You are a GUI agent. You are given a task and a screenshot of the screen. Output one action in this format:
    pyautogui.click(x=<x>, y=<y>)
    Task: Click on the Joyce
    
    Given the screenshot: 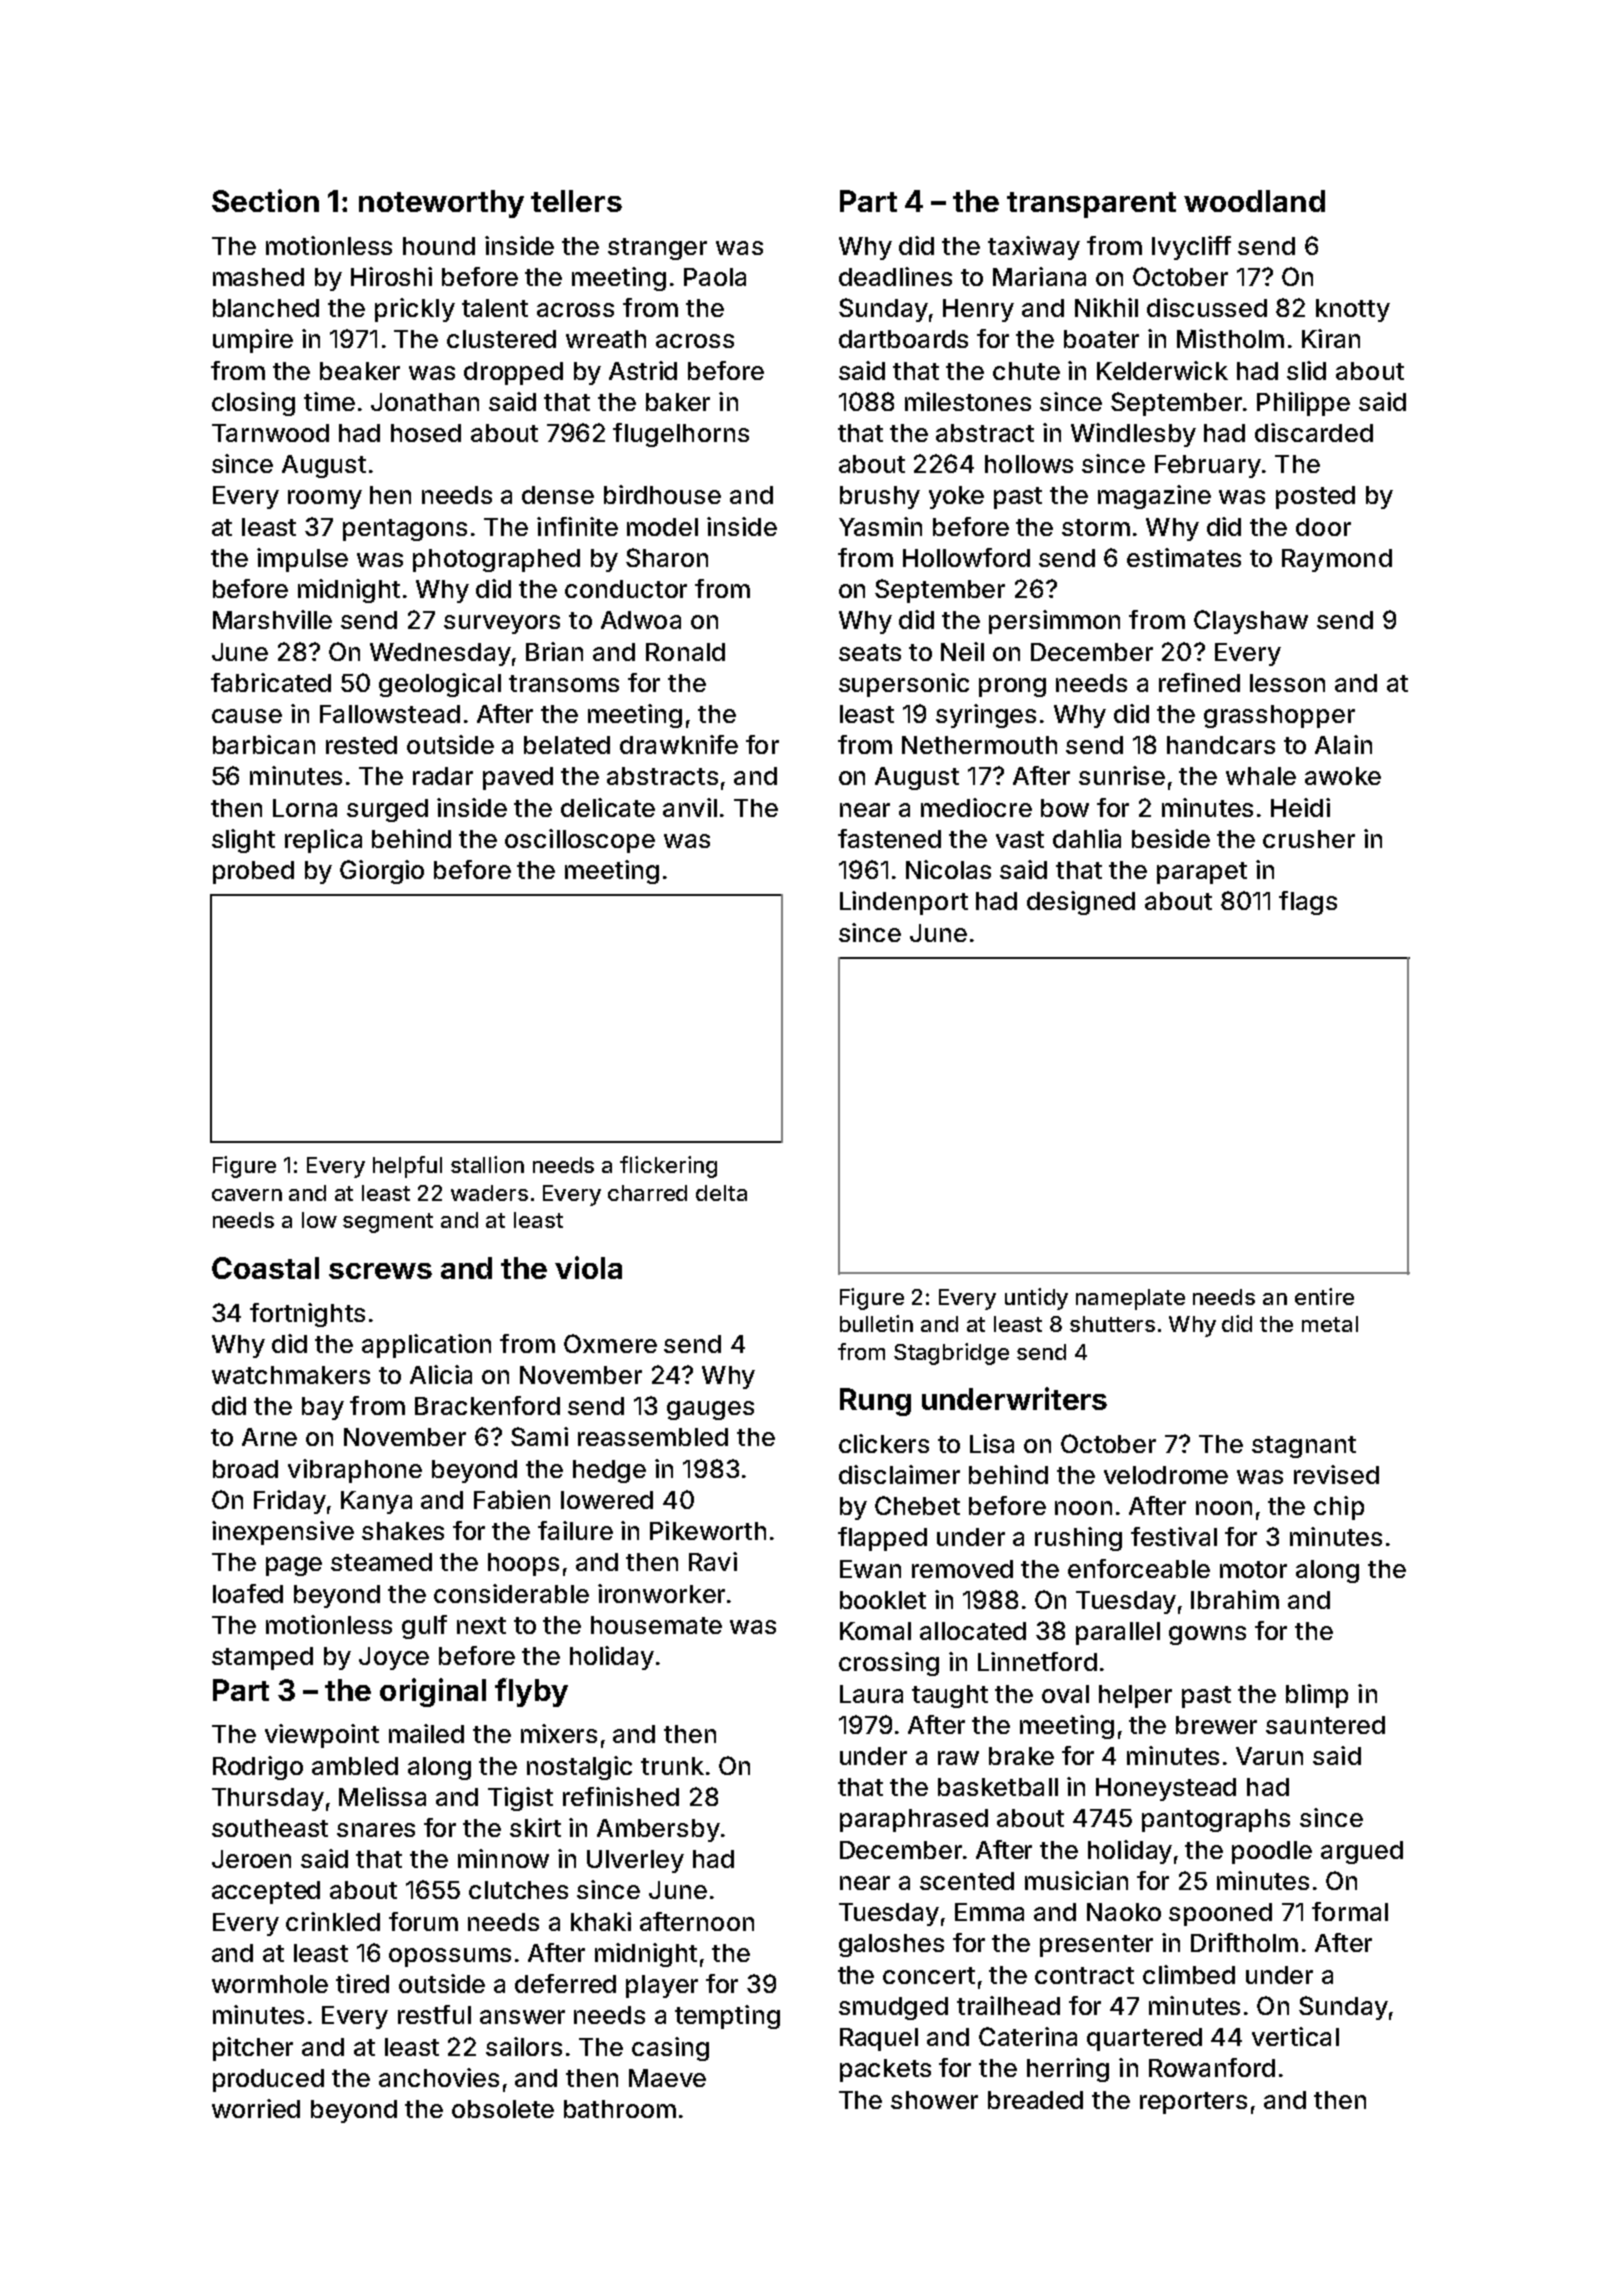 What is the action you would take?
    pyautogui.click(x=394, y=1658)
